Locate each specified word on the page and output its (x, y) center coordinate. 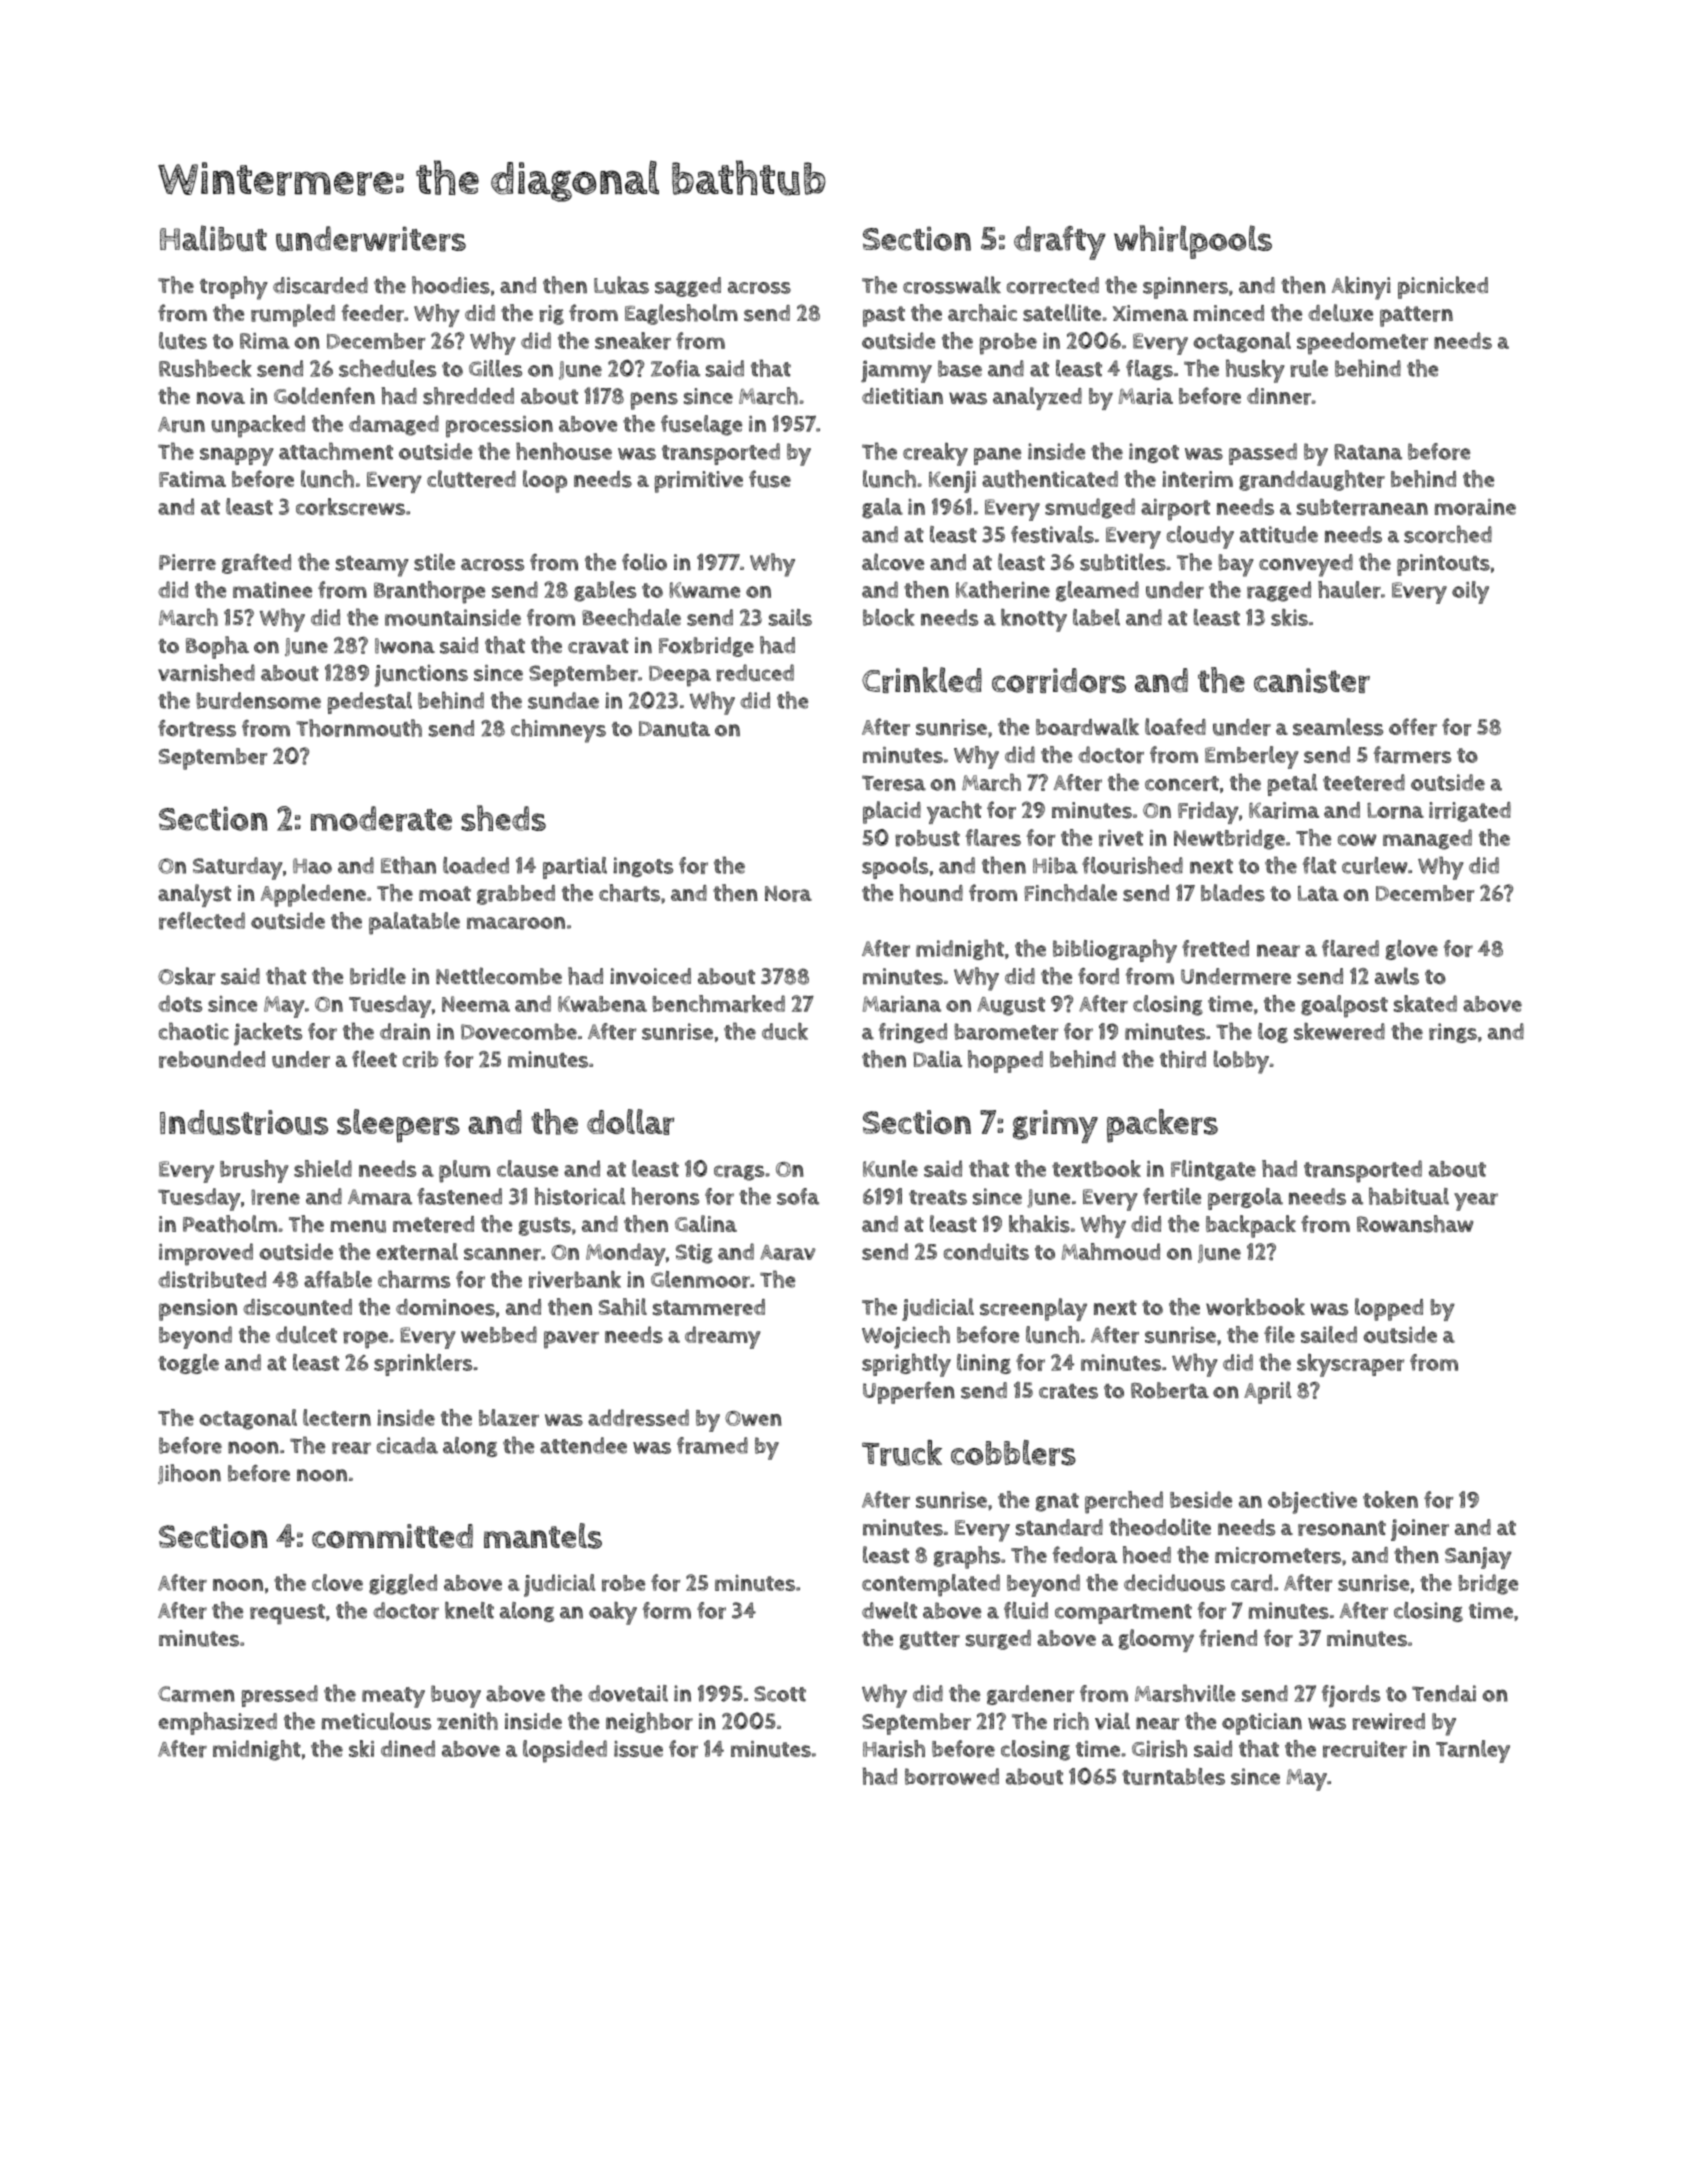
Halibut (213, 238)
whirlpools (1193, 242)
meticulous (376, 1721)
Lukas (621, 285)
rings (1453, 1033)
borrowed (952, 1776)
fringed (913, 1033)
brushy (254, 1171)
